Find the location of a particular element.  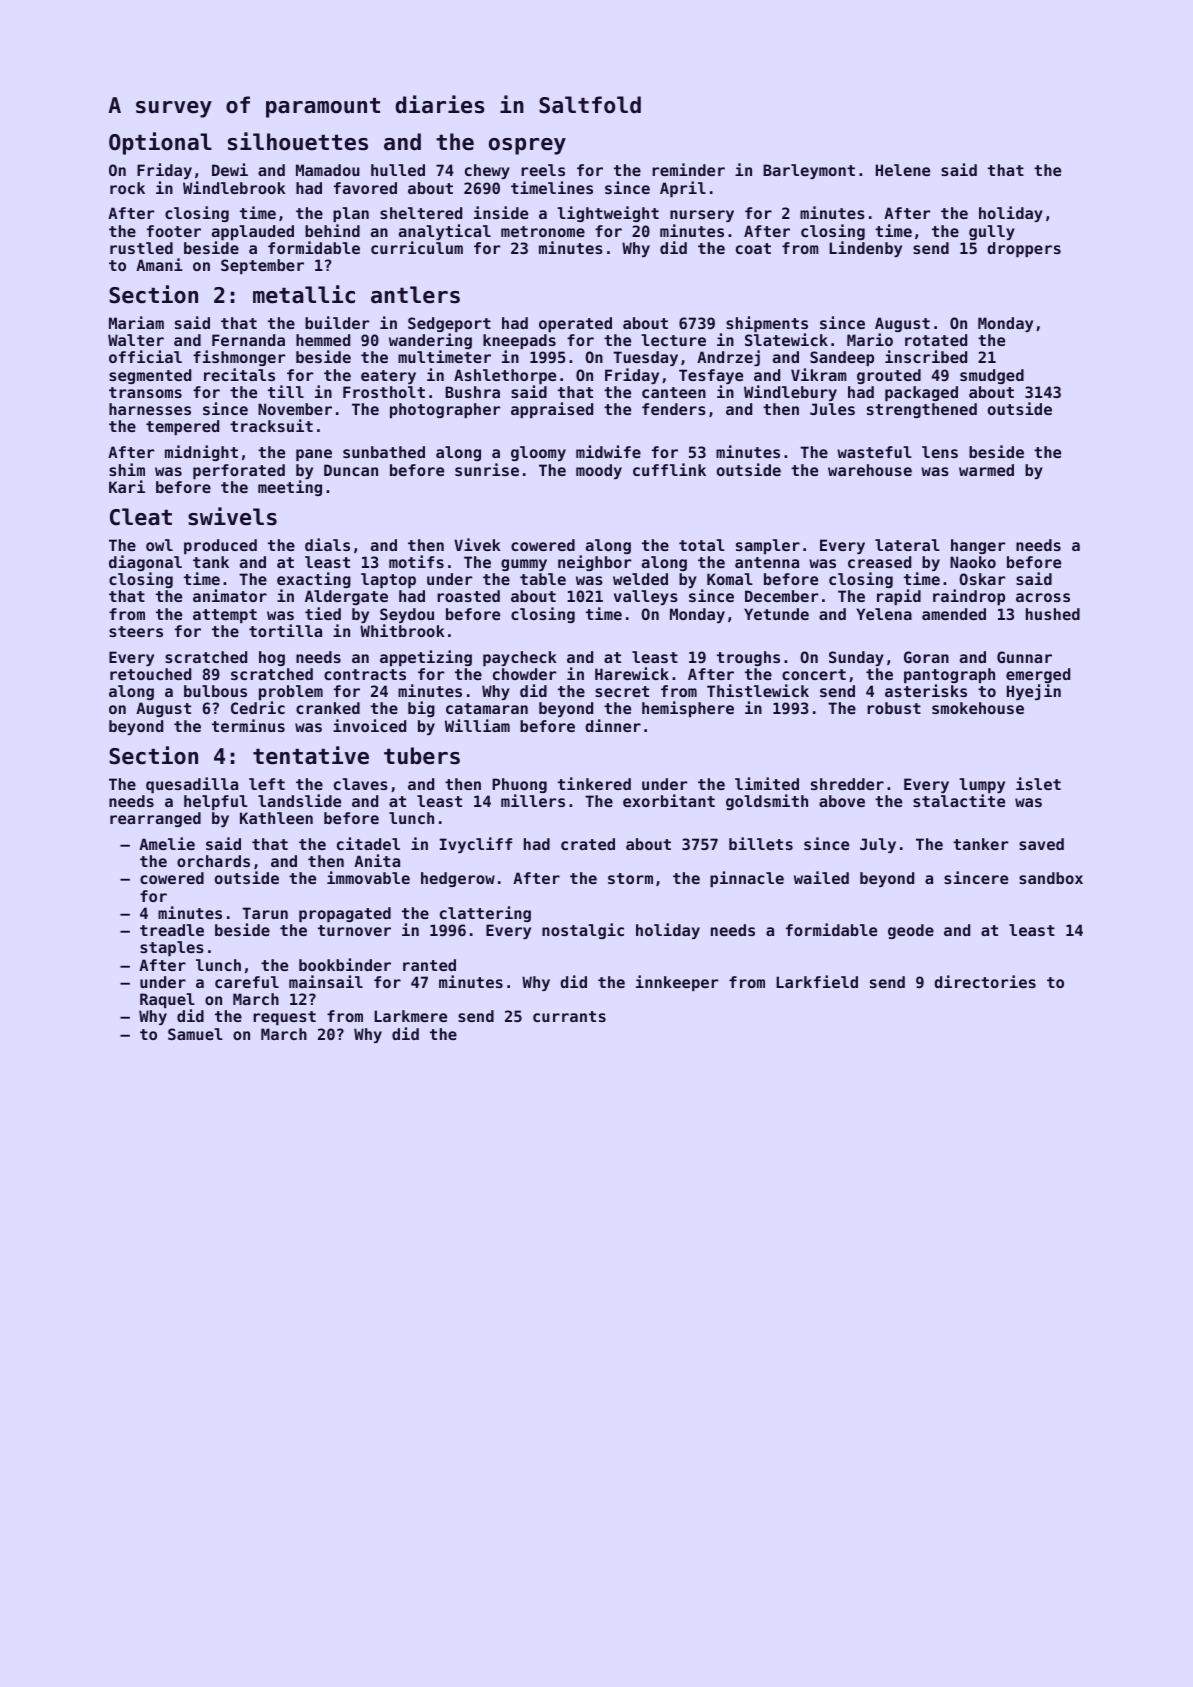

turnover is located at coordinates (354, 930).
